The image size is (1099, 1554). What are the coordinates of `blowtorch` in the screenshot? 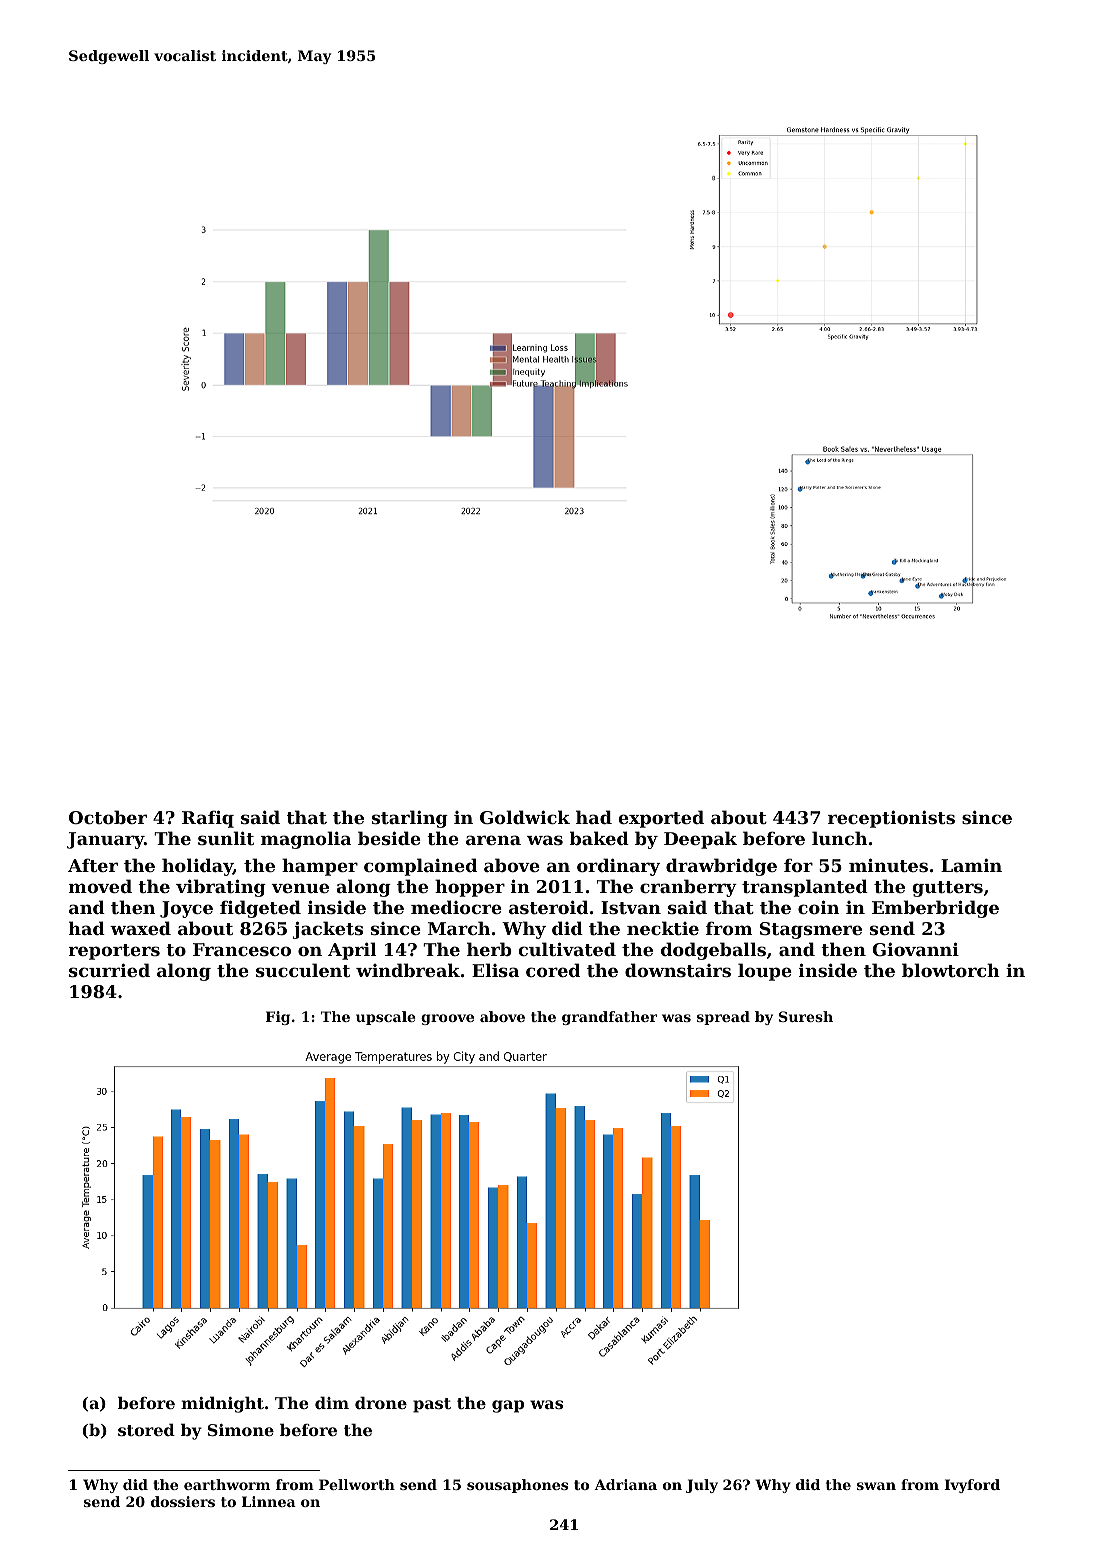 It's located at (951, 970).
